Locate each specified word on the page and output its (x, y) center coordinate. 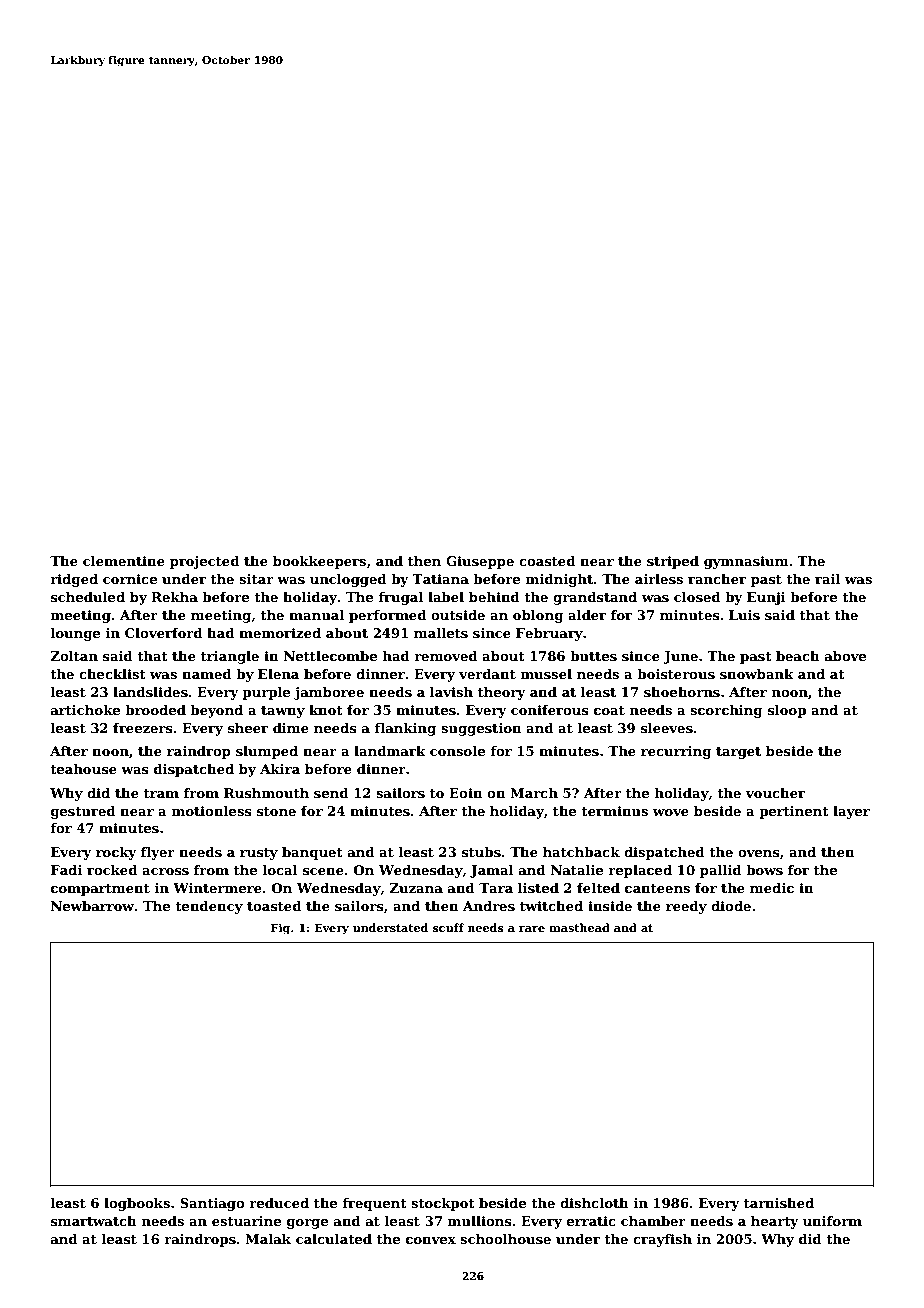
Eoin (466, 793)
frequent (374, 1204)
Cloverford (164, 633)
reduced (279, 1203)
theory (502, 693)
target (738, 753)
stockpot (443, 1204)
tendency (209, 907)
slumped (267, 752)
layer (851, 812)
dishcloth (594, 1203)
